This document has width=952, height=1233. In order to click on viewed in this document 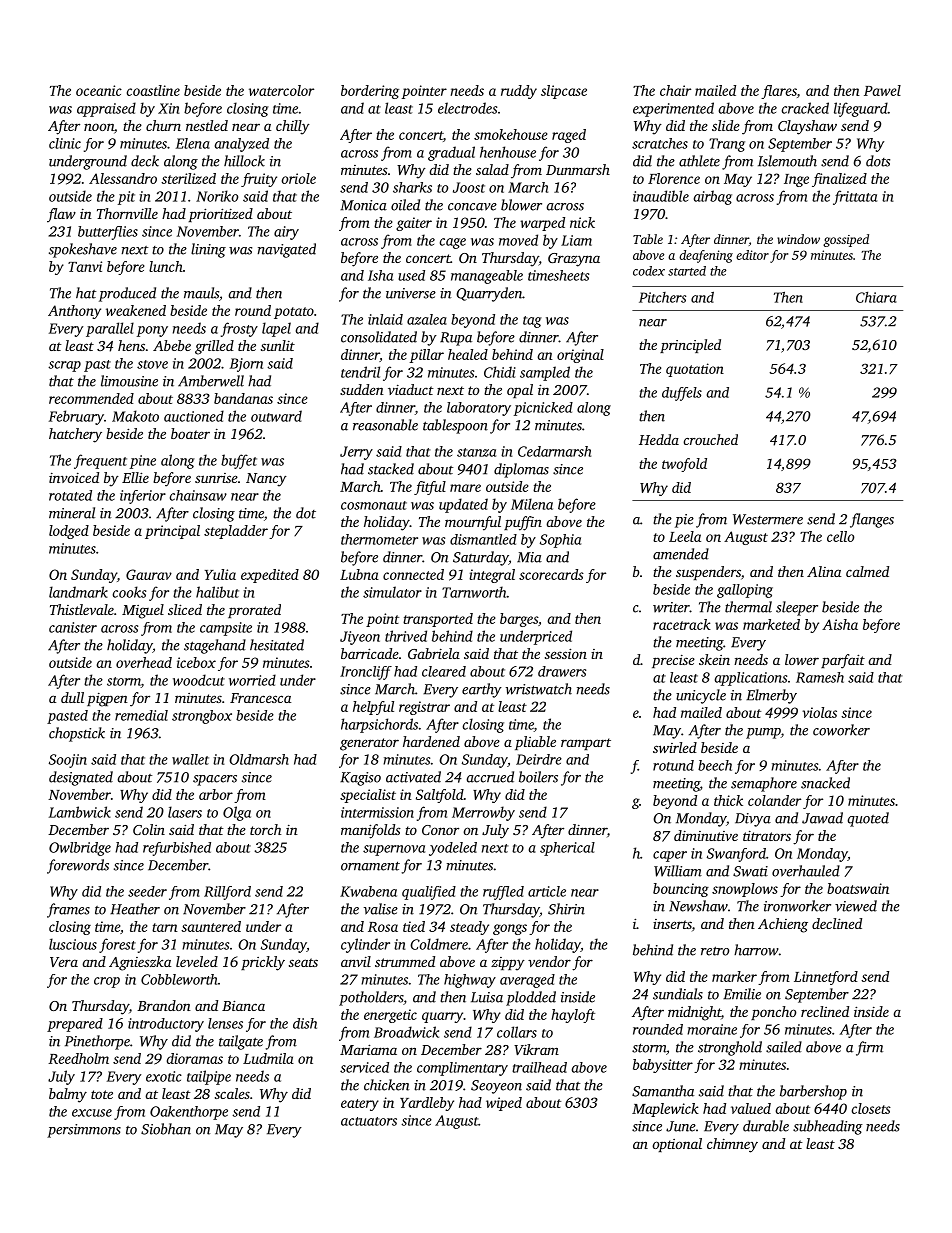, I will do `click(856, 906)`.
